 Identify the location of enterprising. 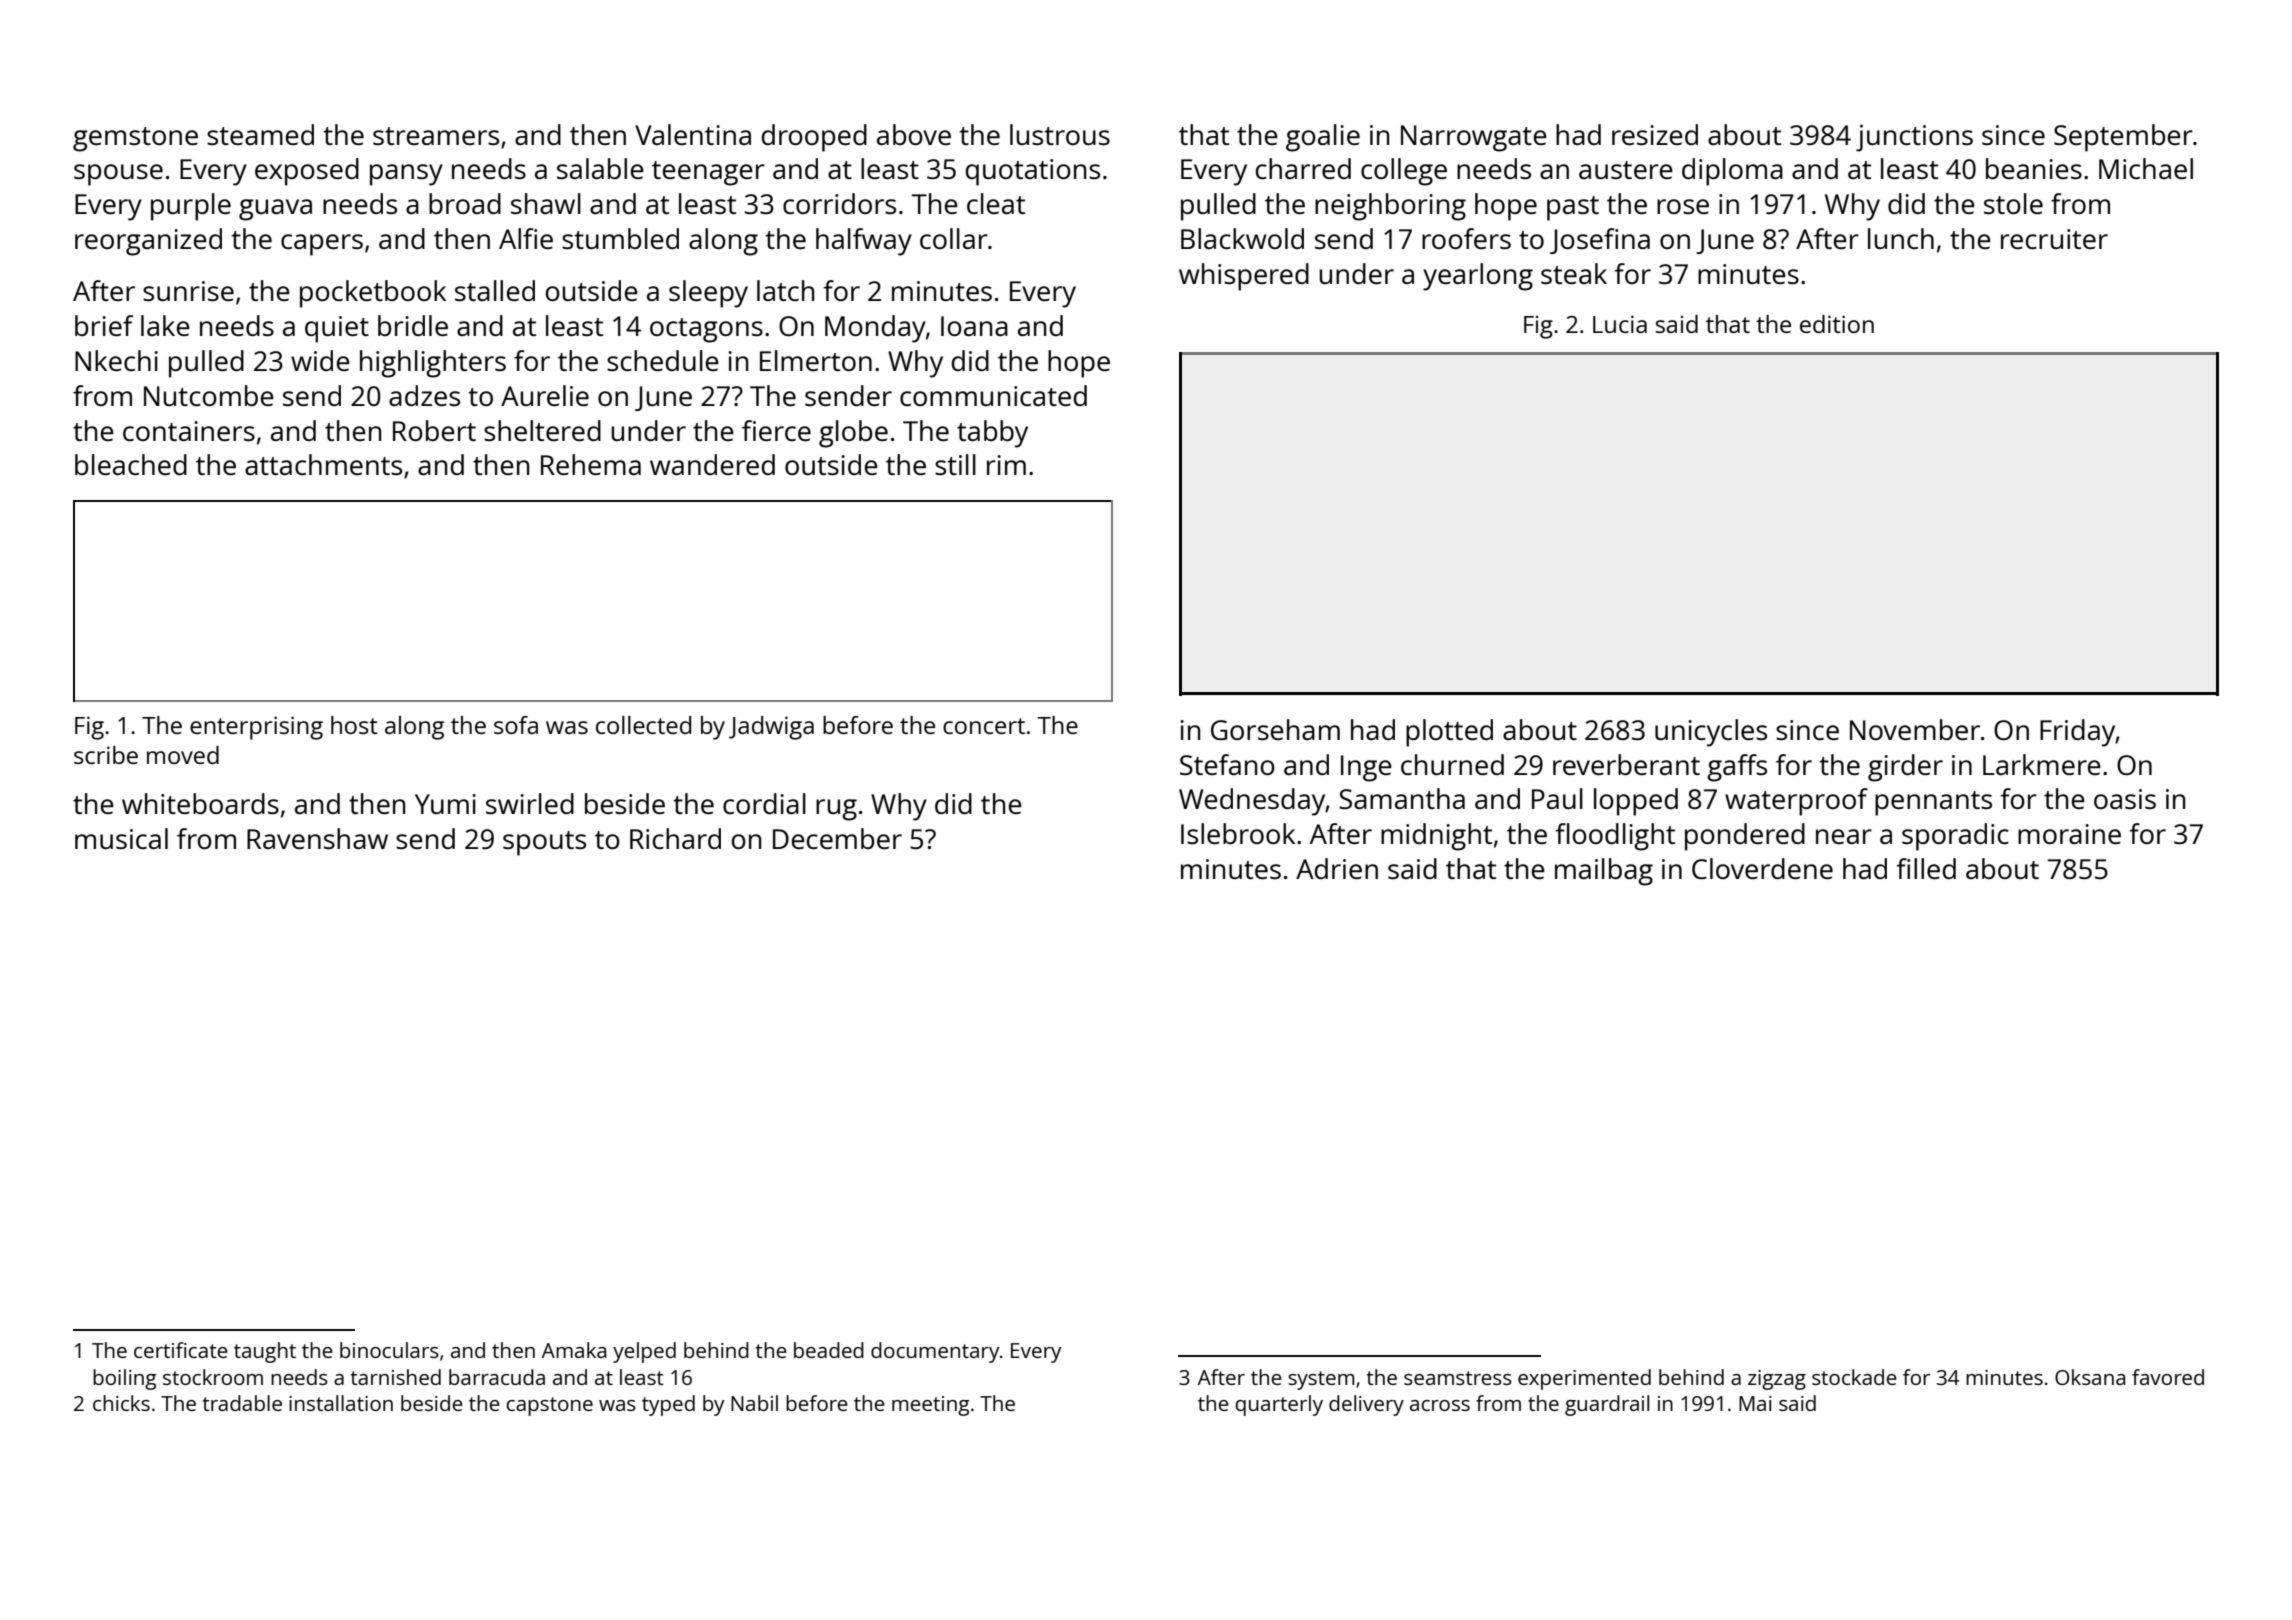
(256, 728).
